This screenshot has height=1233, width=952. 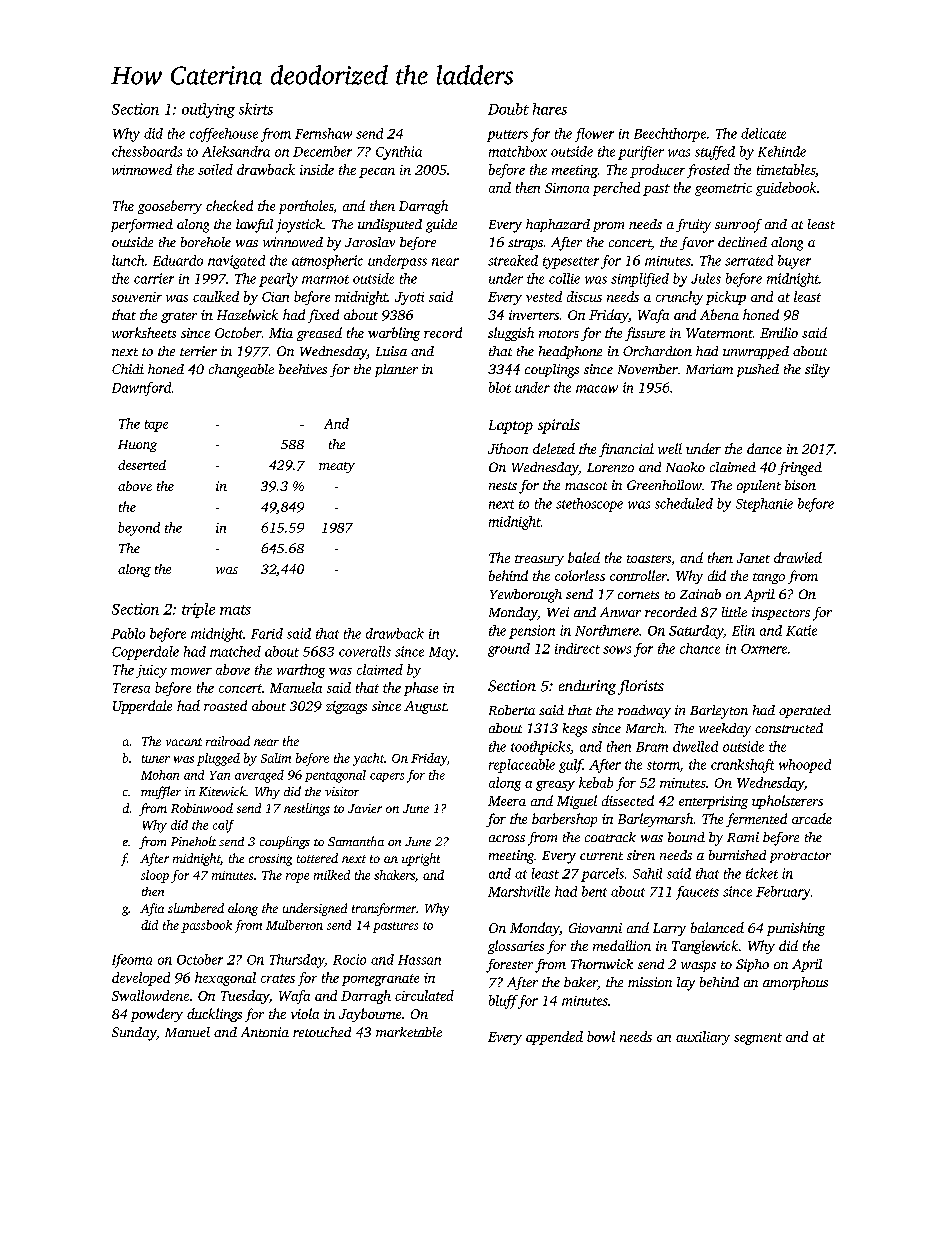 I want to click on skirts, so click(x=256, y=109).
